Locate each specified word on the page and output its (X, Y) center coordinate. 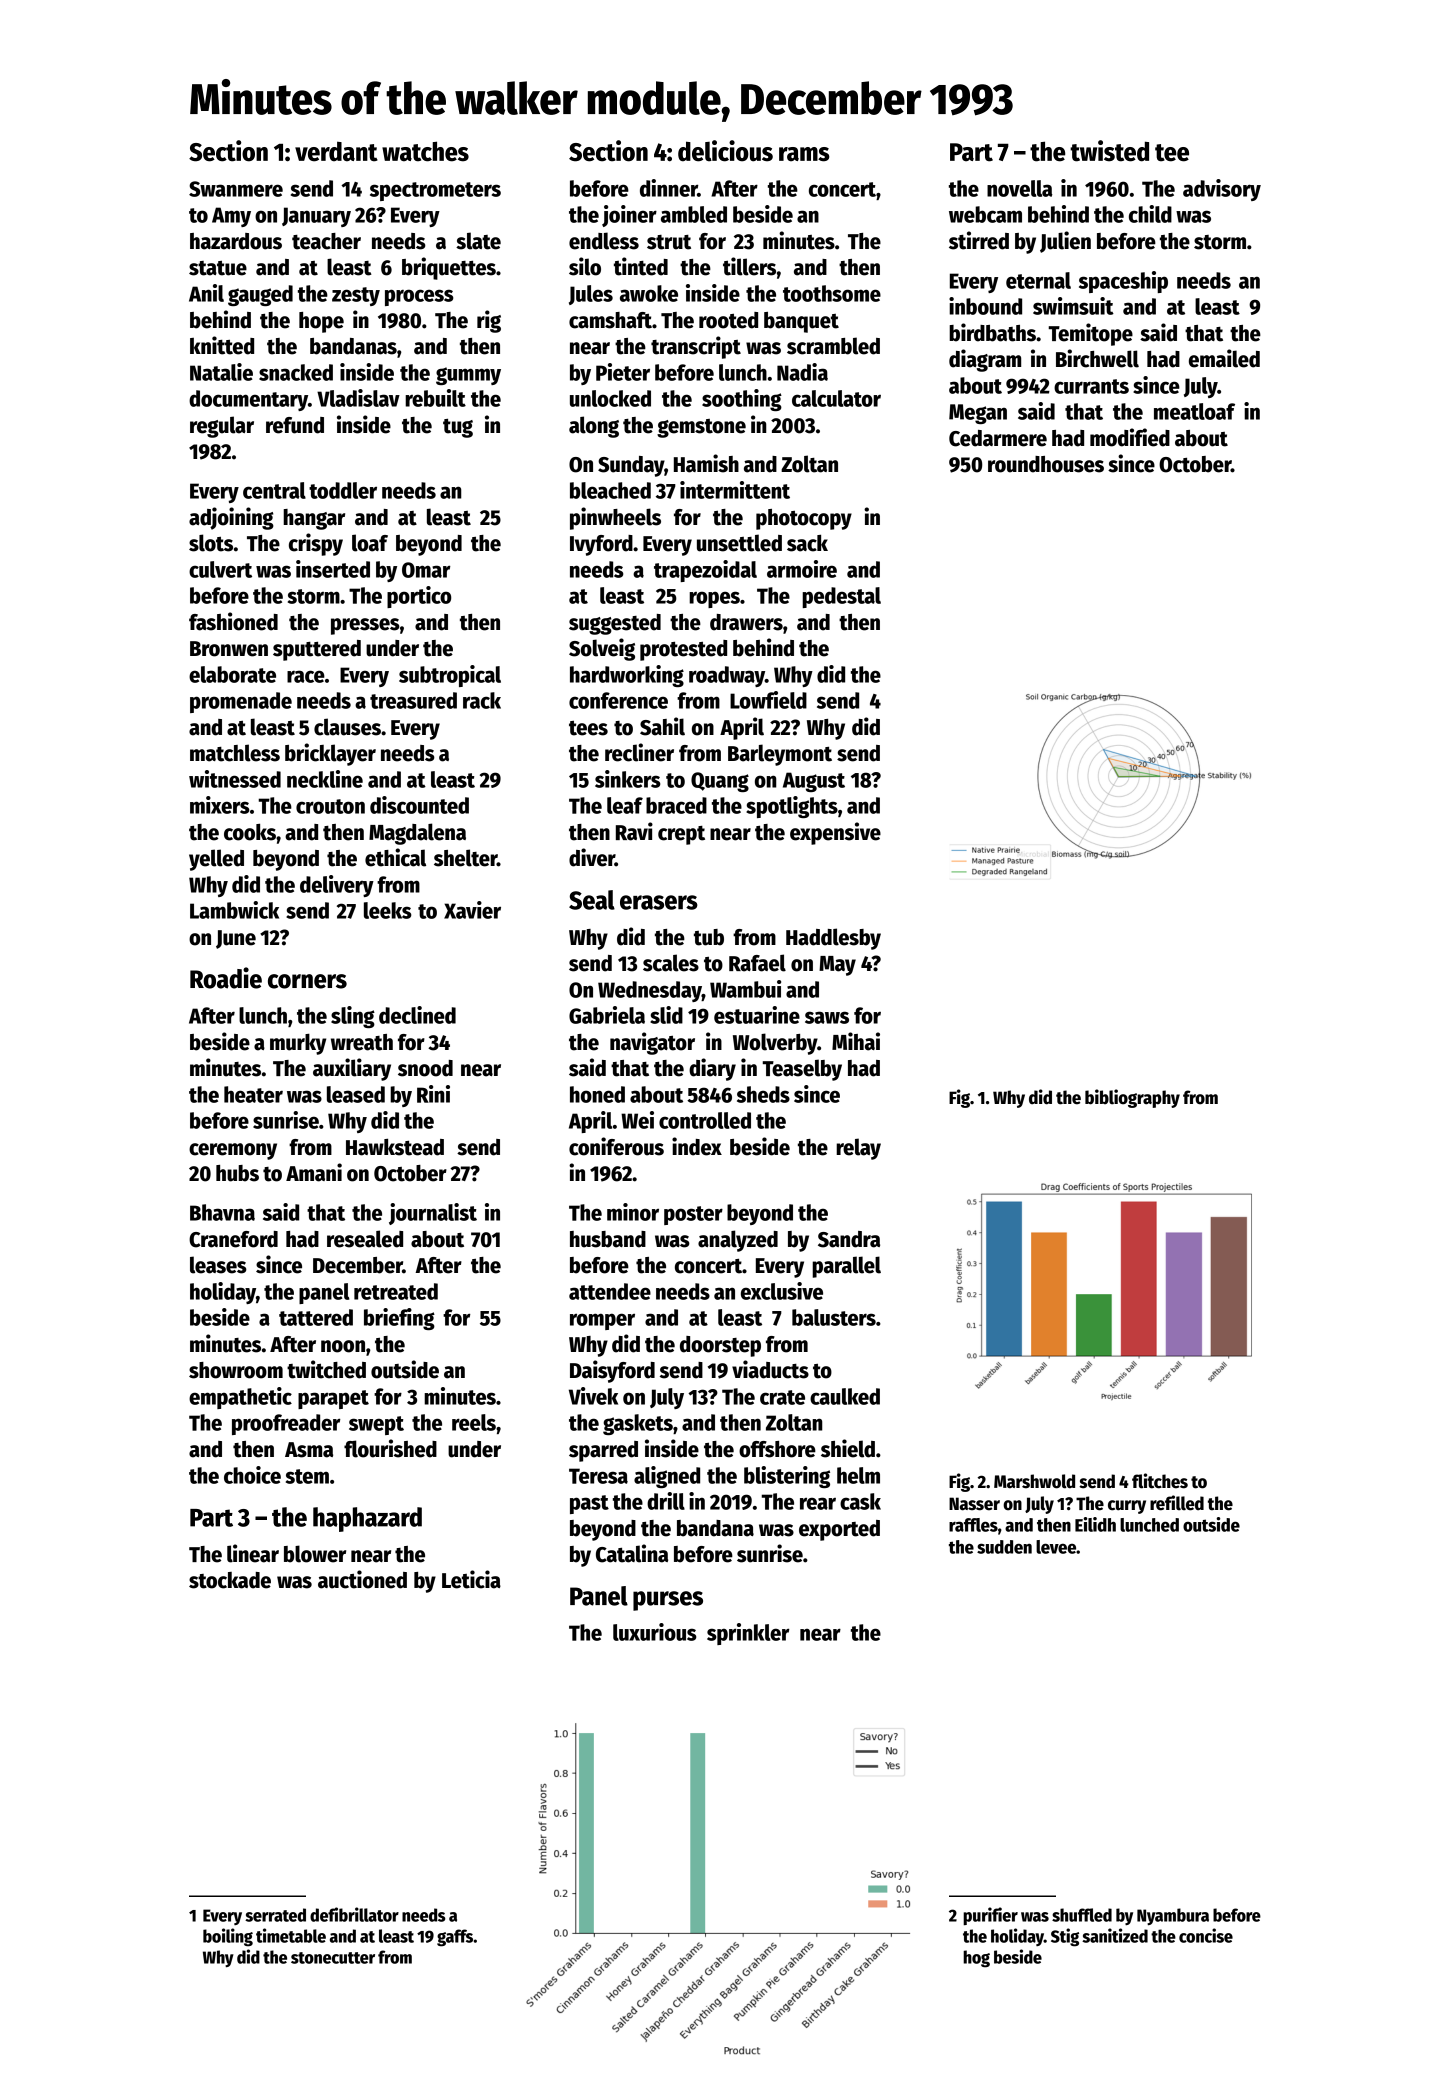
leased (356, 1094)
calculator (836, 398)
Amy (231, 217)
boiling (228, 1937)
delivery (337, 886)
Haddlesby (833, 939)
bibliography (1132, 1098)
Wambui (745, 989)
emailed (1224, 358)
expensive (835, 833)
